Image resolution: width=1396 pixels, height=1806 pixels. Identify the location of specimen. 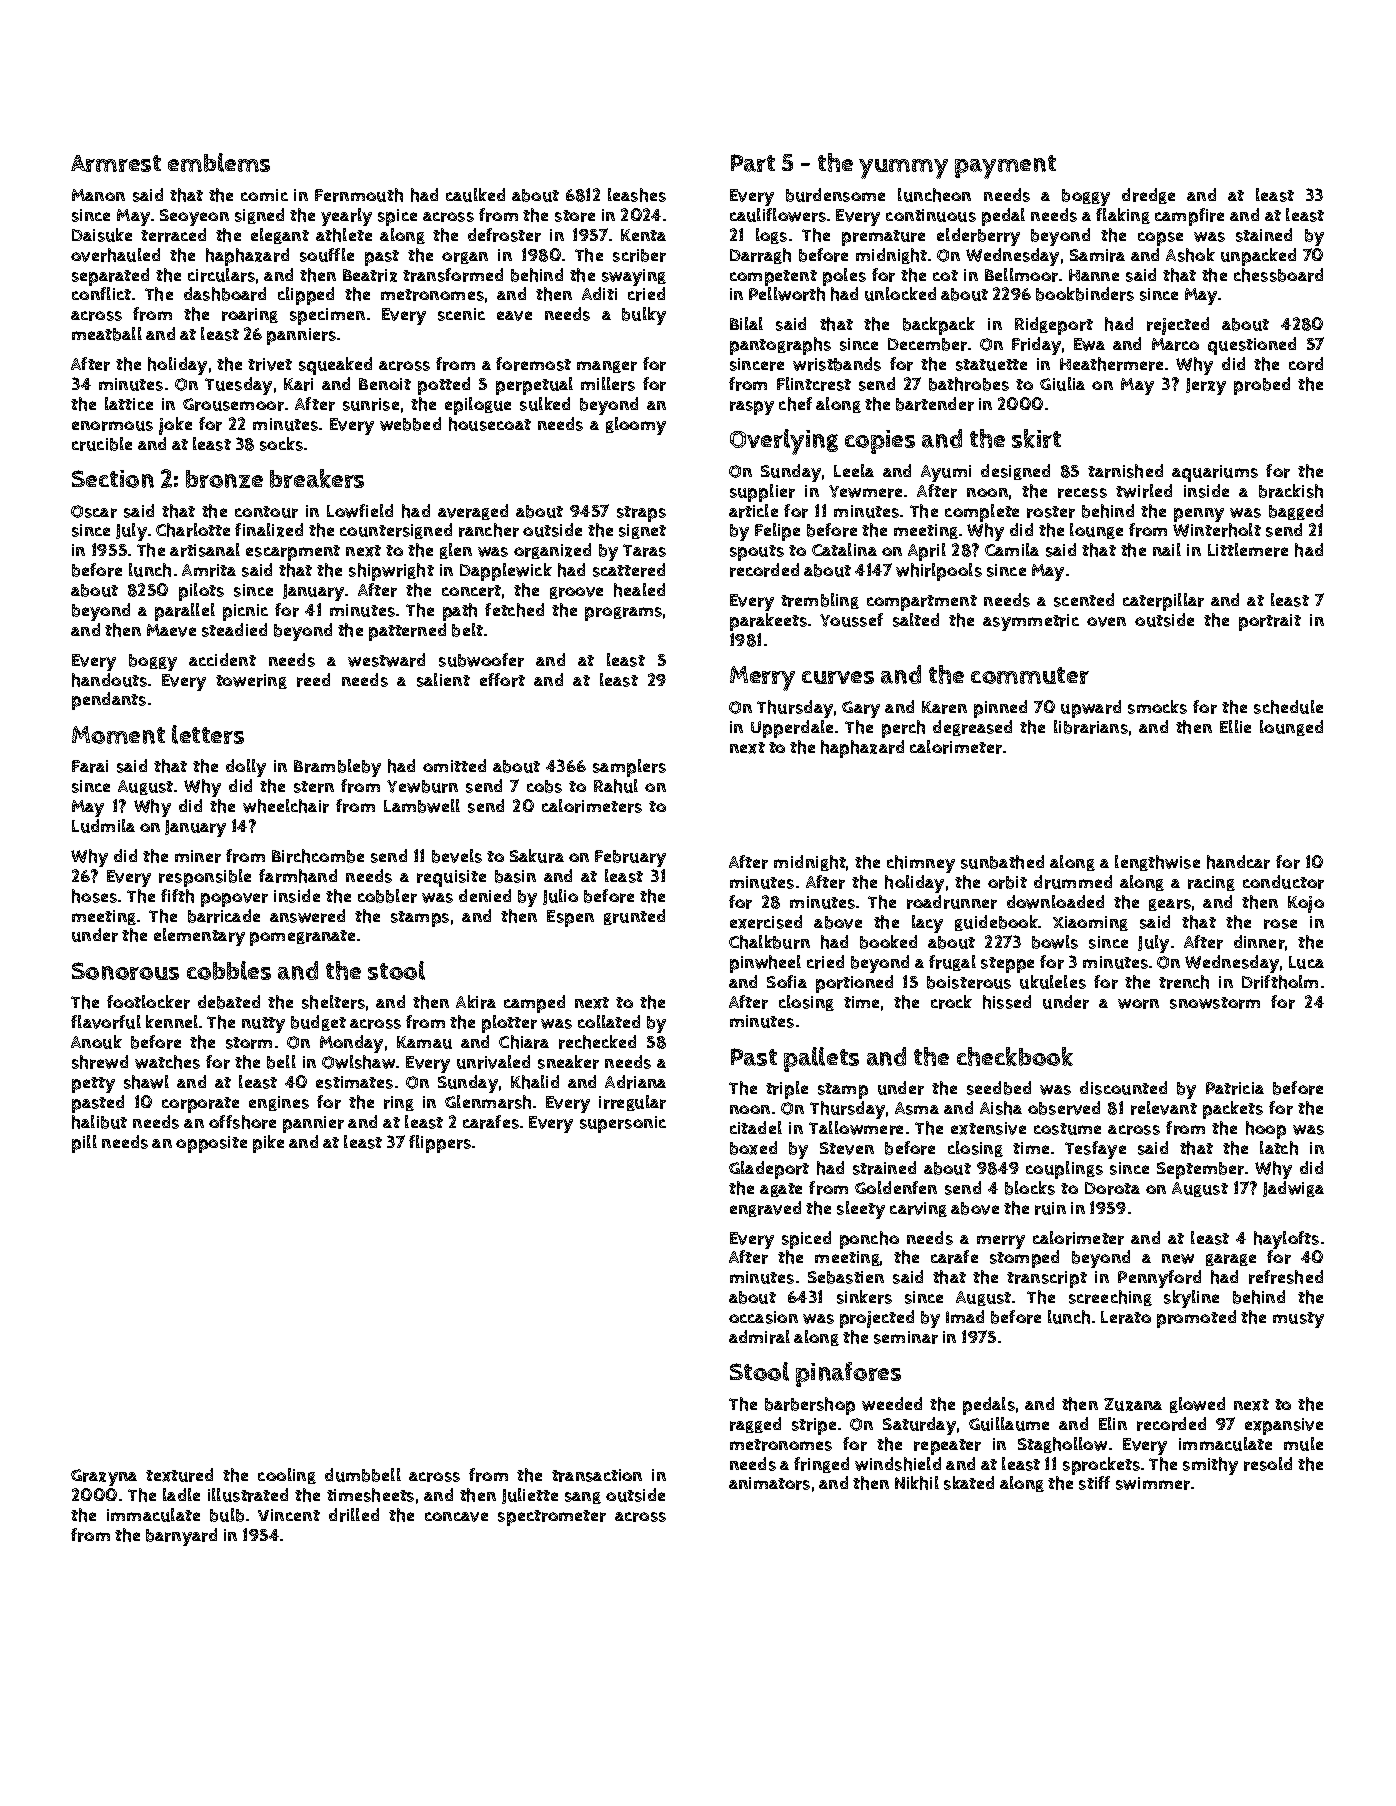
(327, 316).
